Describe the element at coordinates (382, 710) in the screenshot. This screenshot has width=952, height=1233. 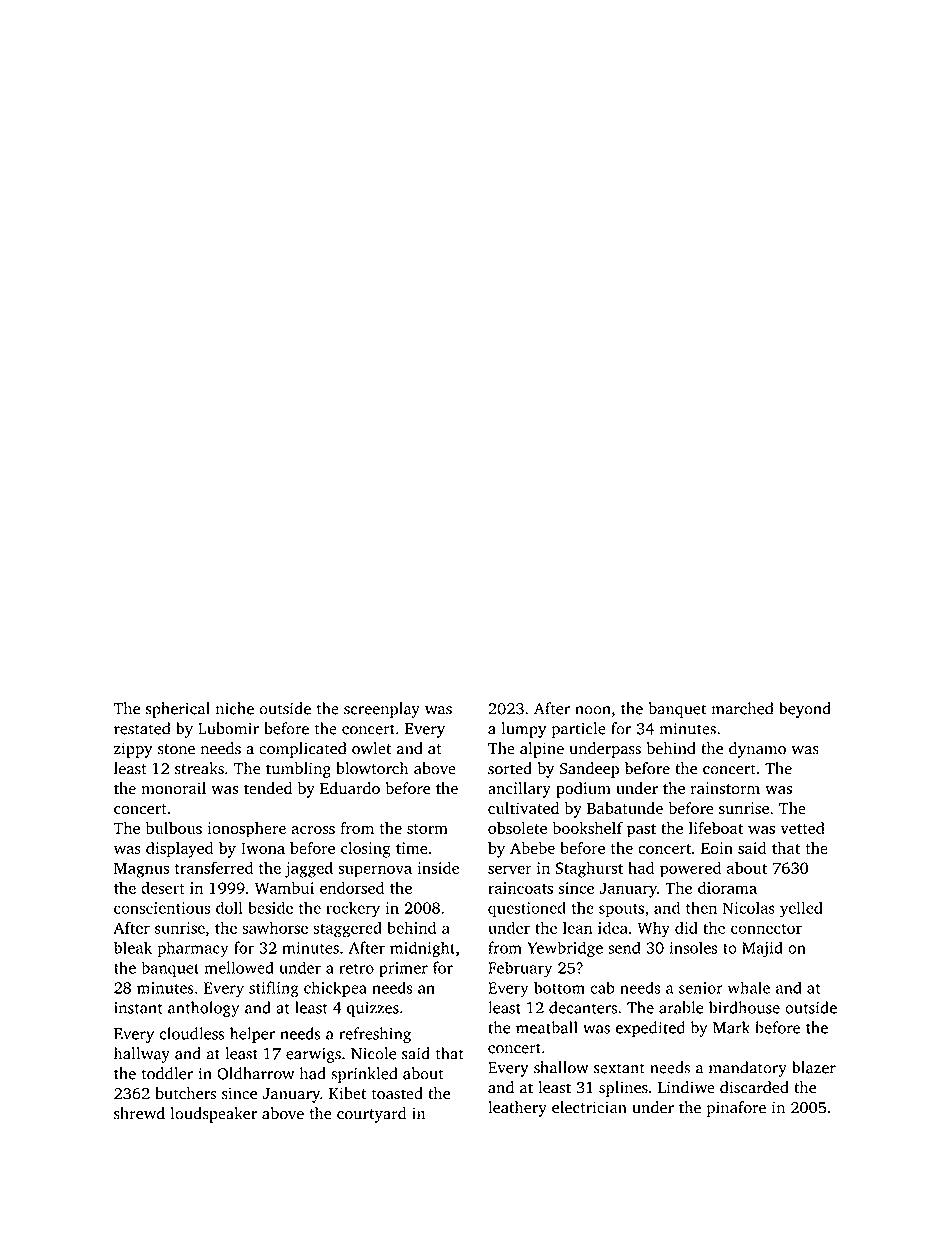
I see `screenplay` at that location.
